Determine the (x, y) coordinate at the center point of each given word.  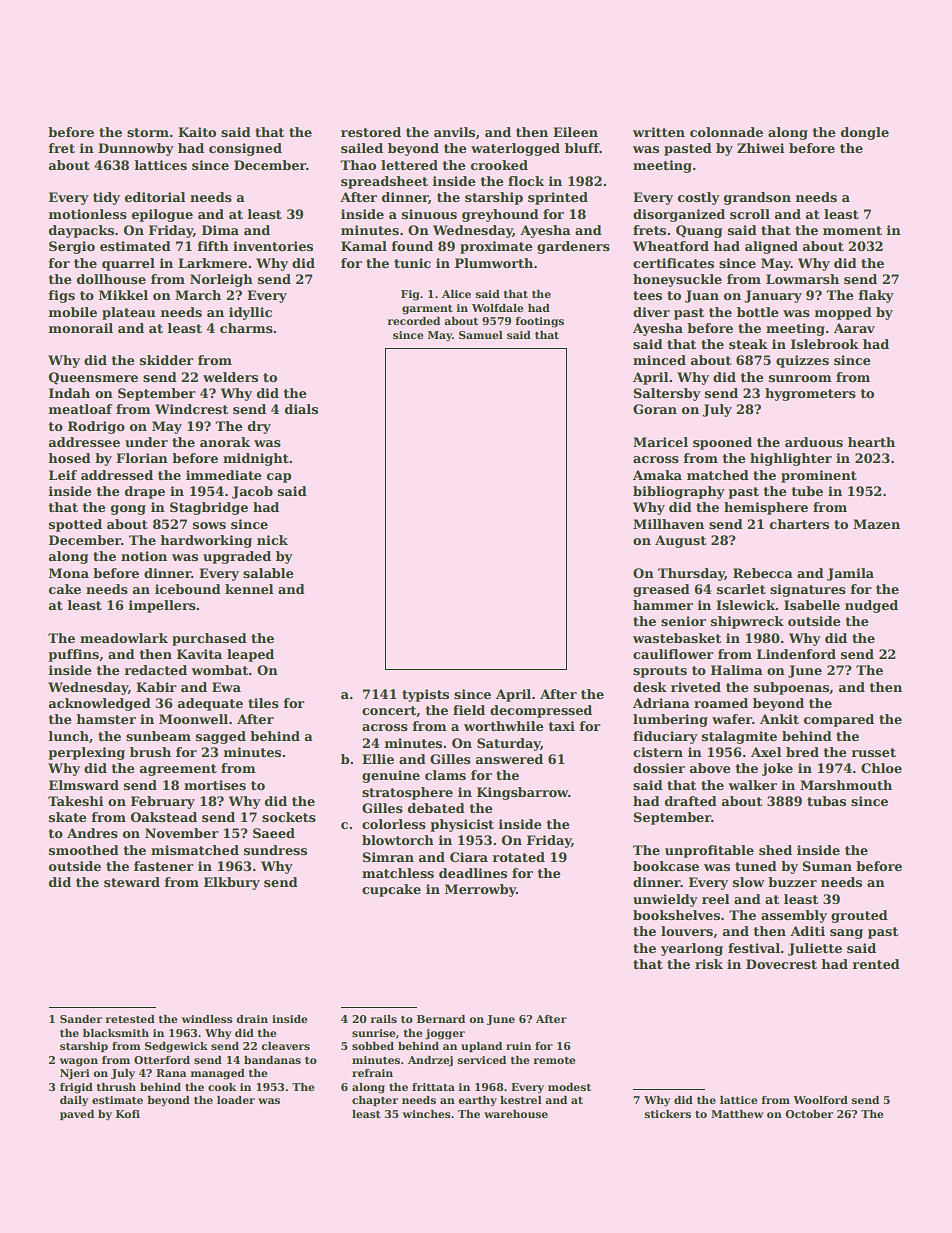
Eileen (575, 132)
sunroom (800, 378)
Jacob (252, 492)
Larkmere (212, 263)
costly (699, 198)
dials (301, 409)
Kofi (128, 1114)
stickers (668, 1114)
